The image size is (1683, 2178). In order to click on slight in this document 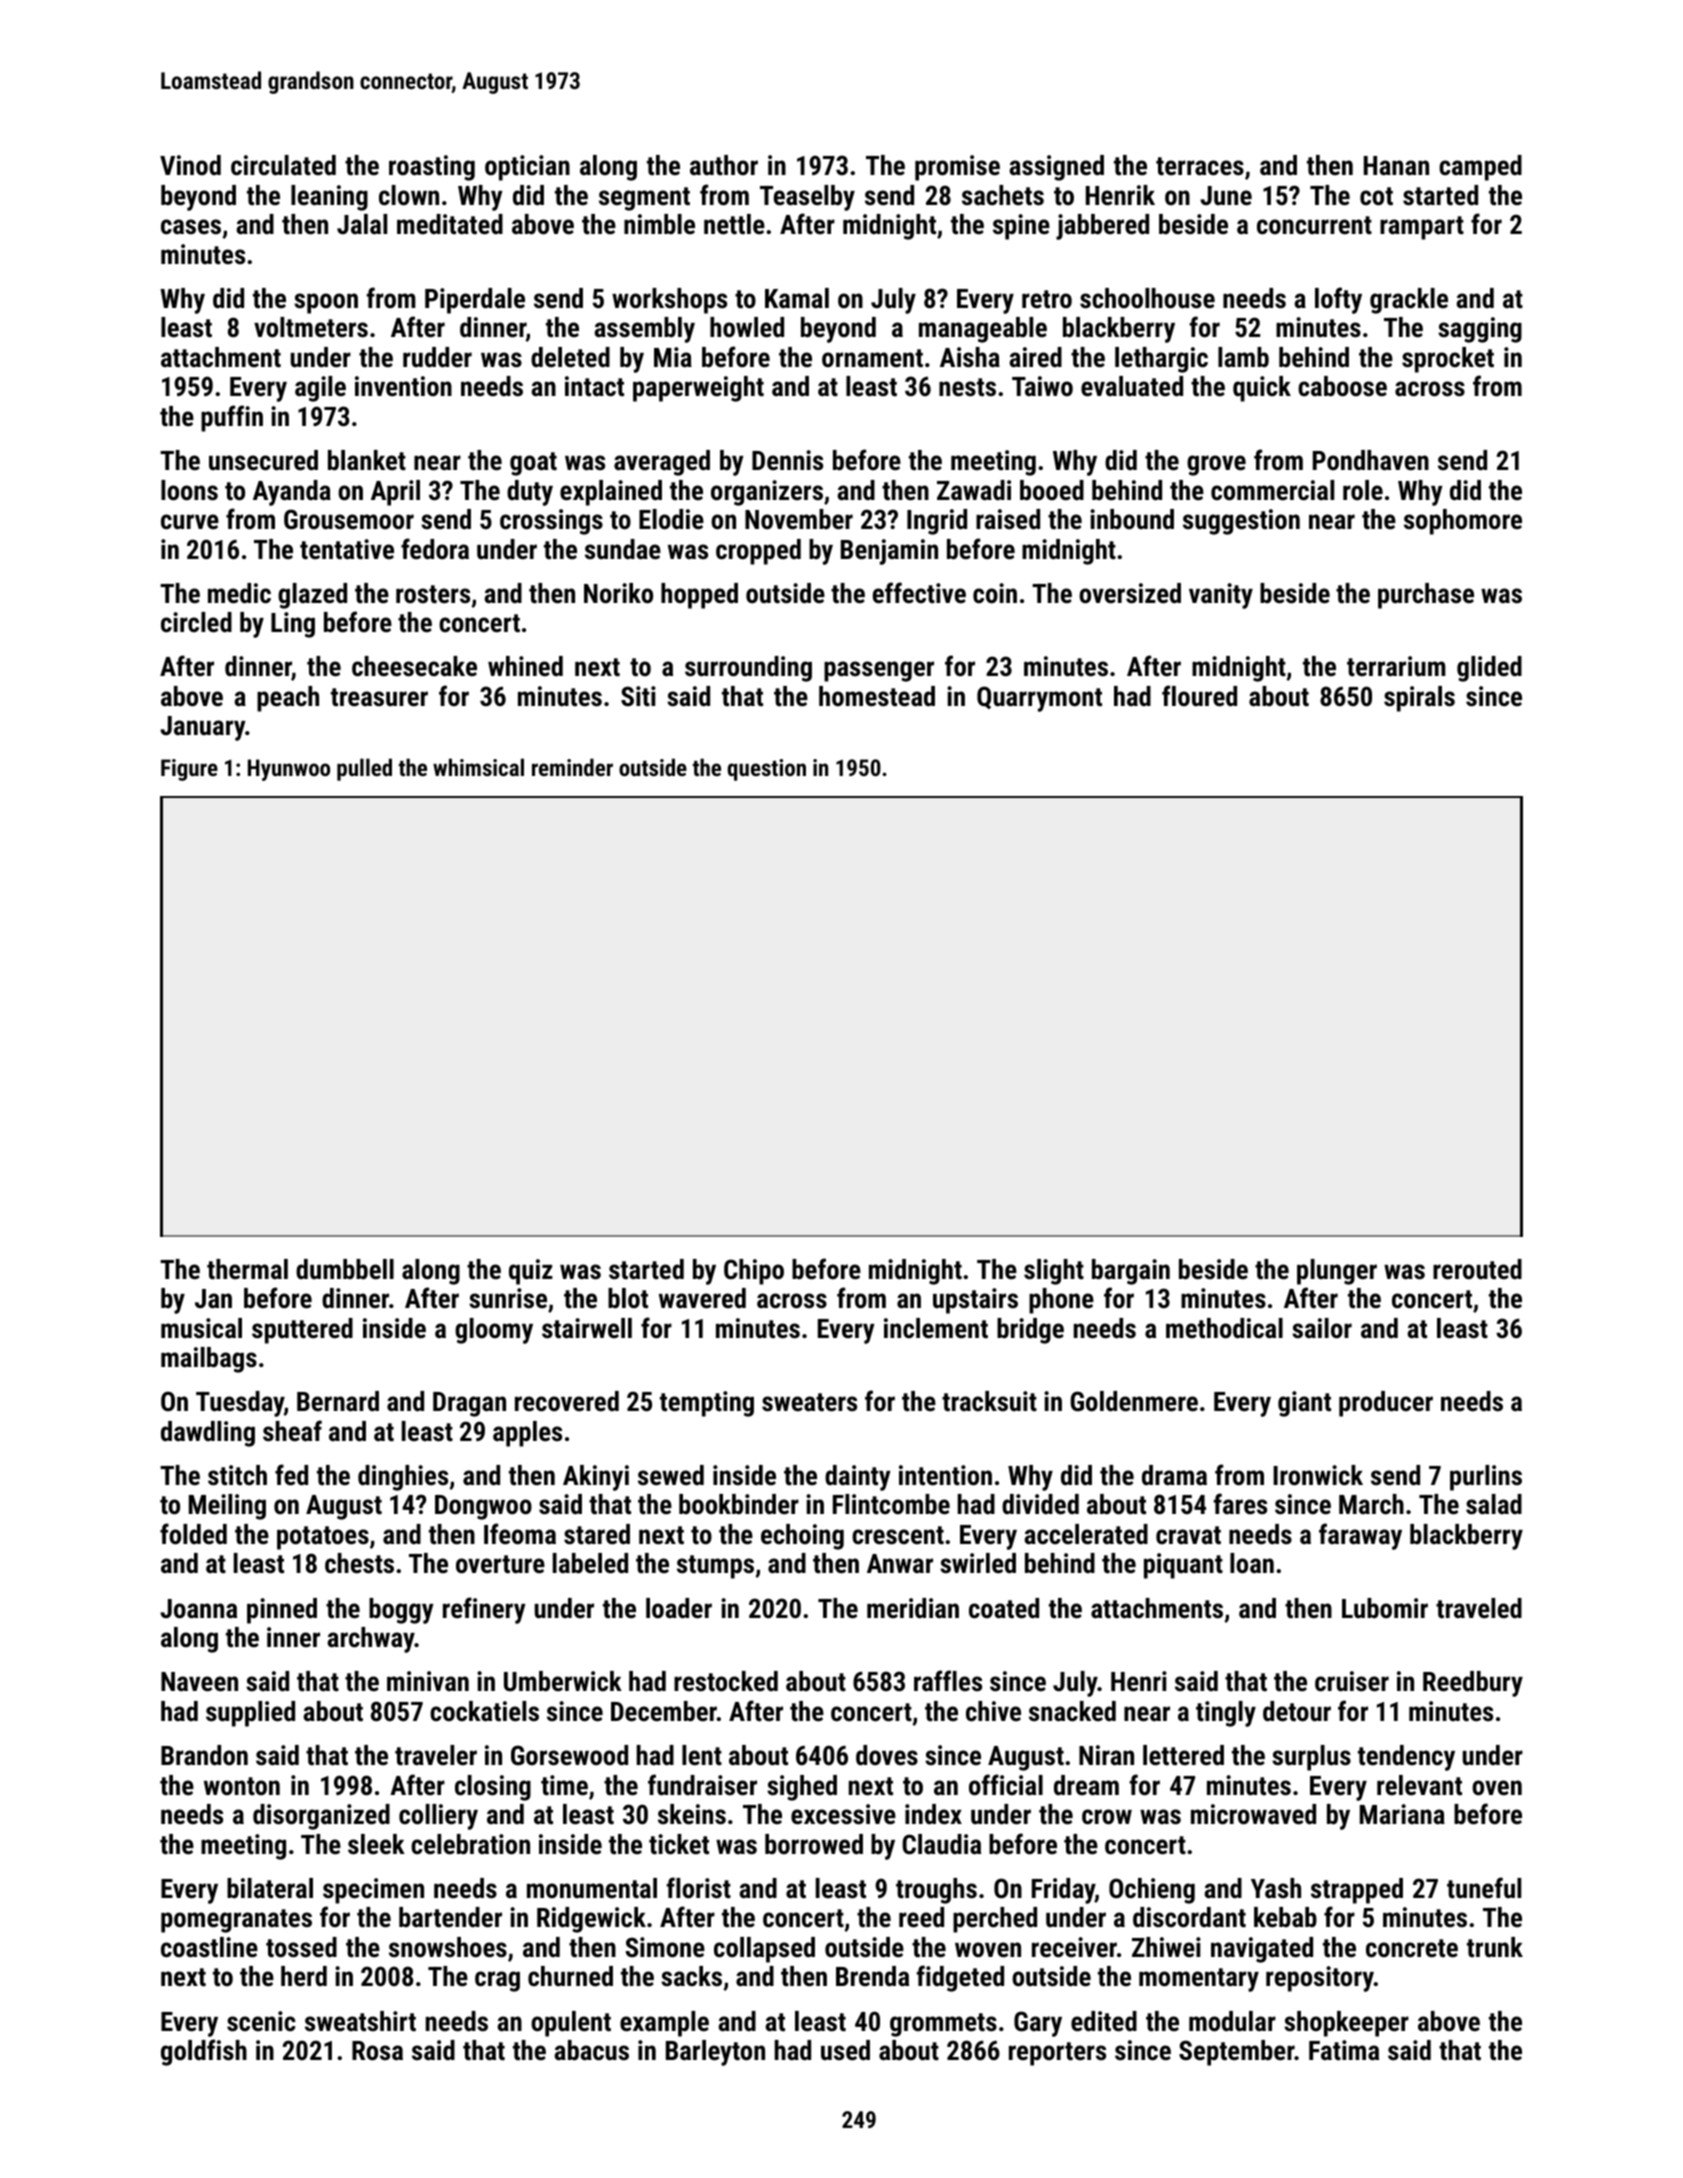, I will do `click(1054, 1272)`.
